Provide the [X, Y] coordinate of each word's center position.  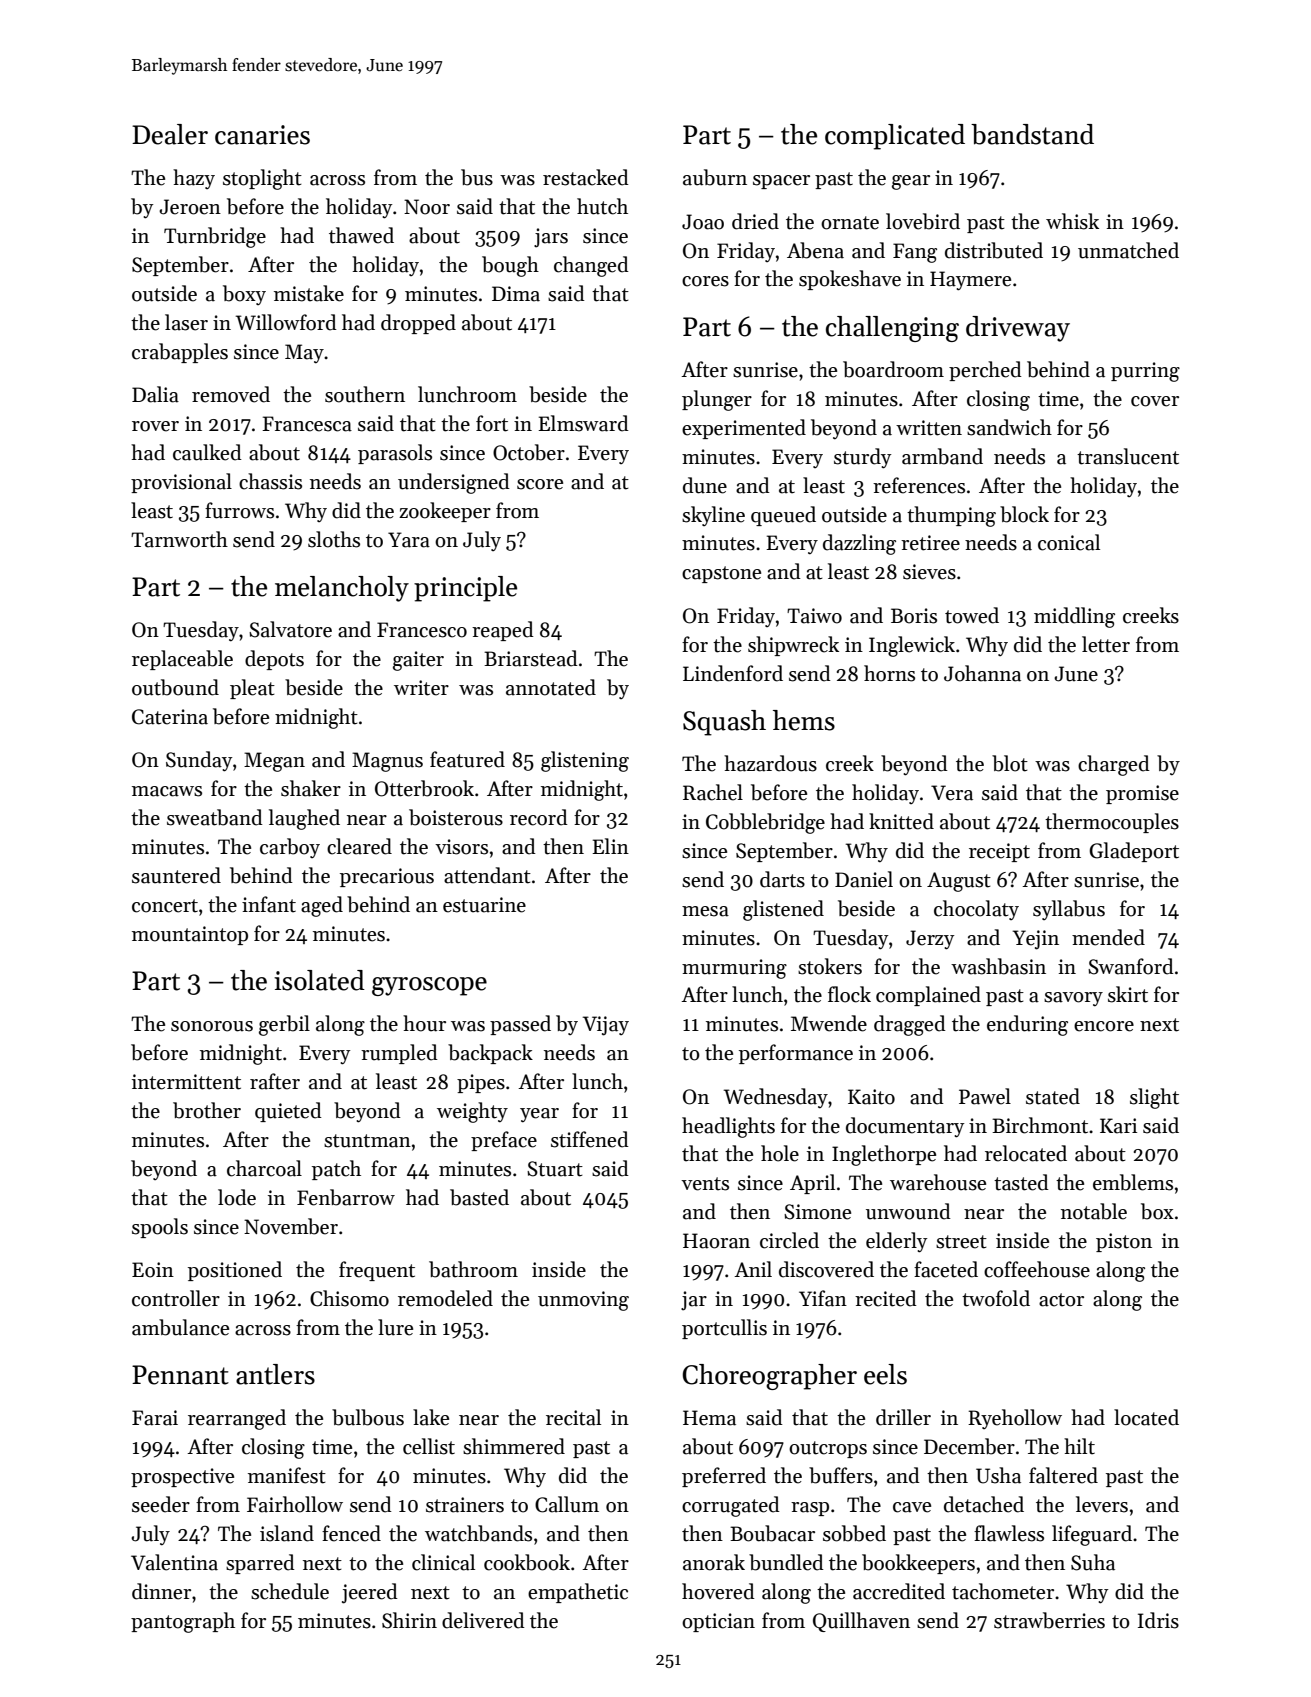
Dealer [170, 134]
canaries [262, 135]
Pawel [985, 1096]
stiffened [590, 1139]
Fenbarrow [346, 1197]
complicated [895, 137]
